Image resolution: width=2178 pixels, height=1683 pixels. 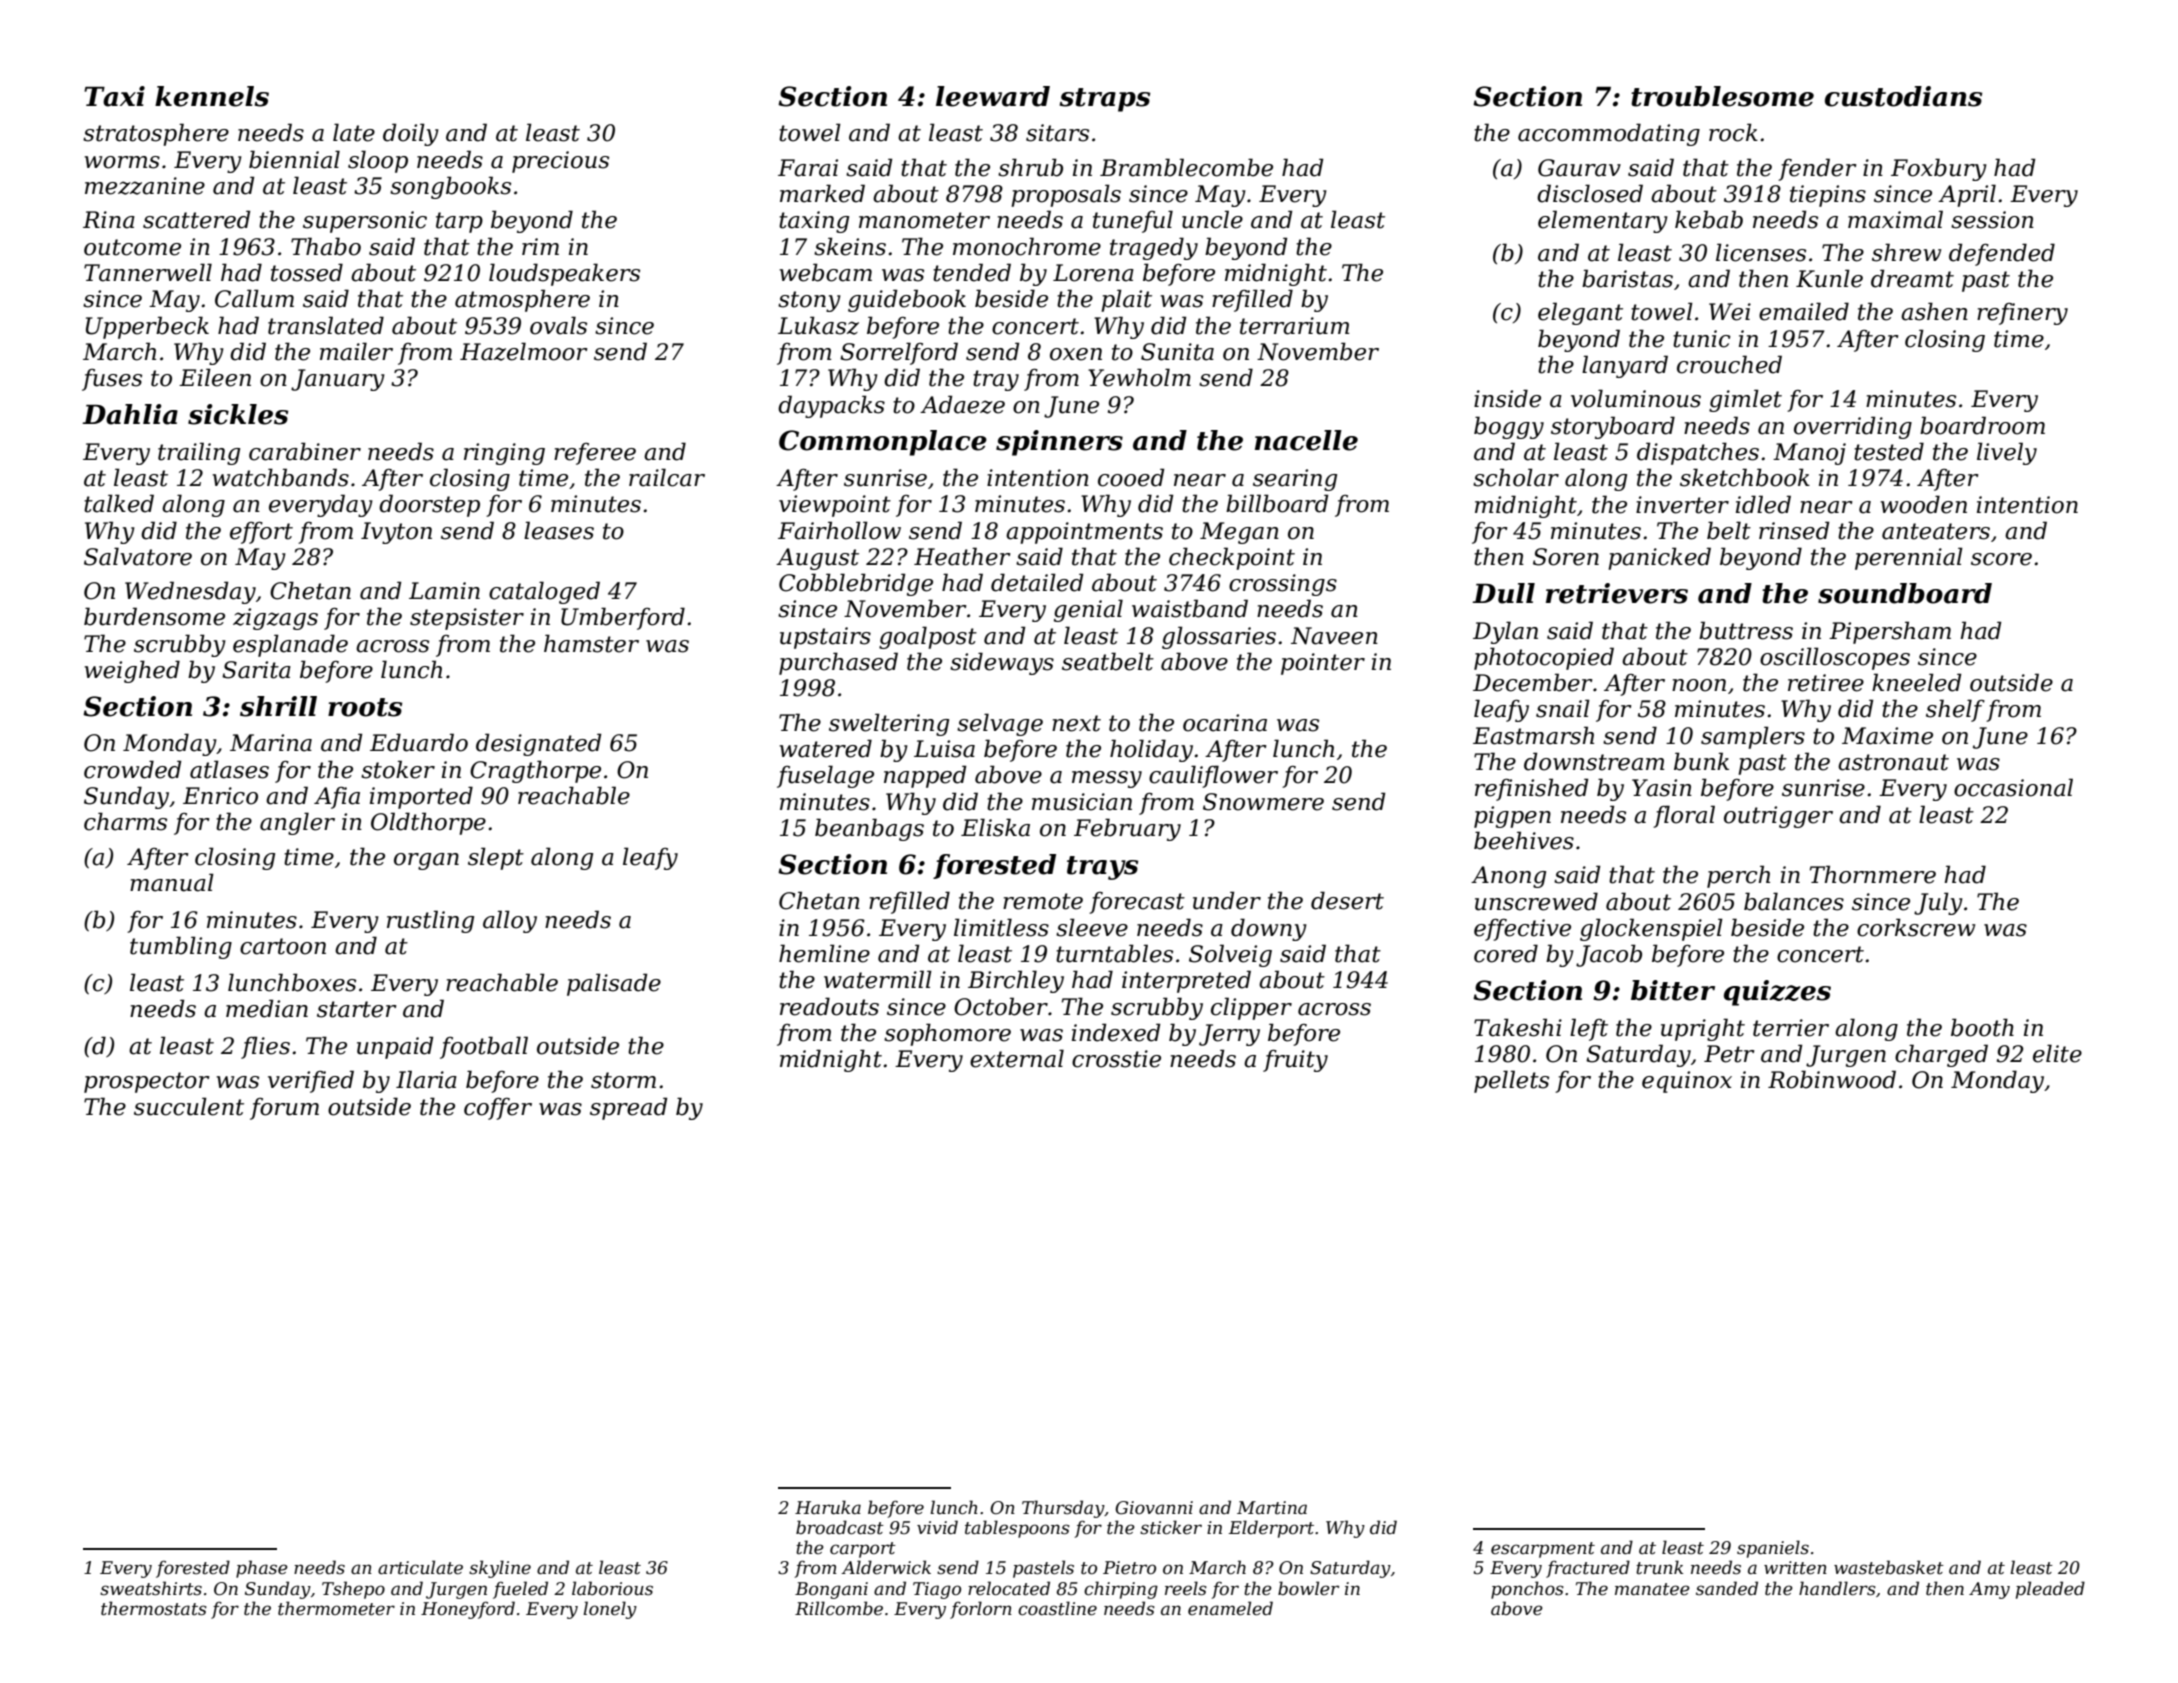 I want to click on tested, so click(x=1889, y=451).
